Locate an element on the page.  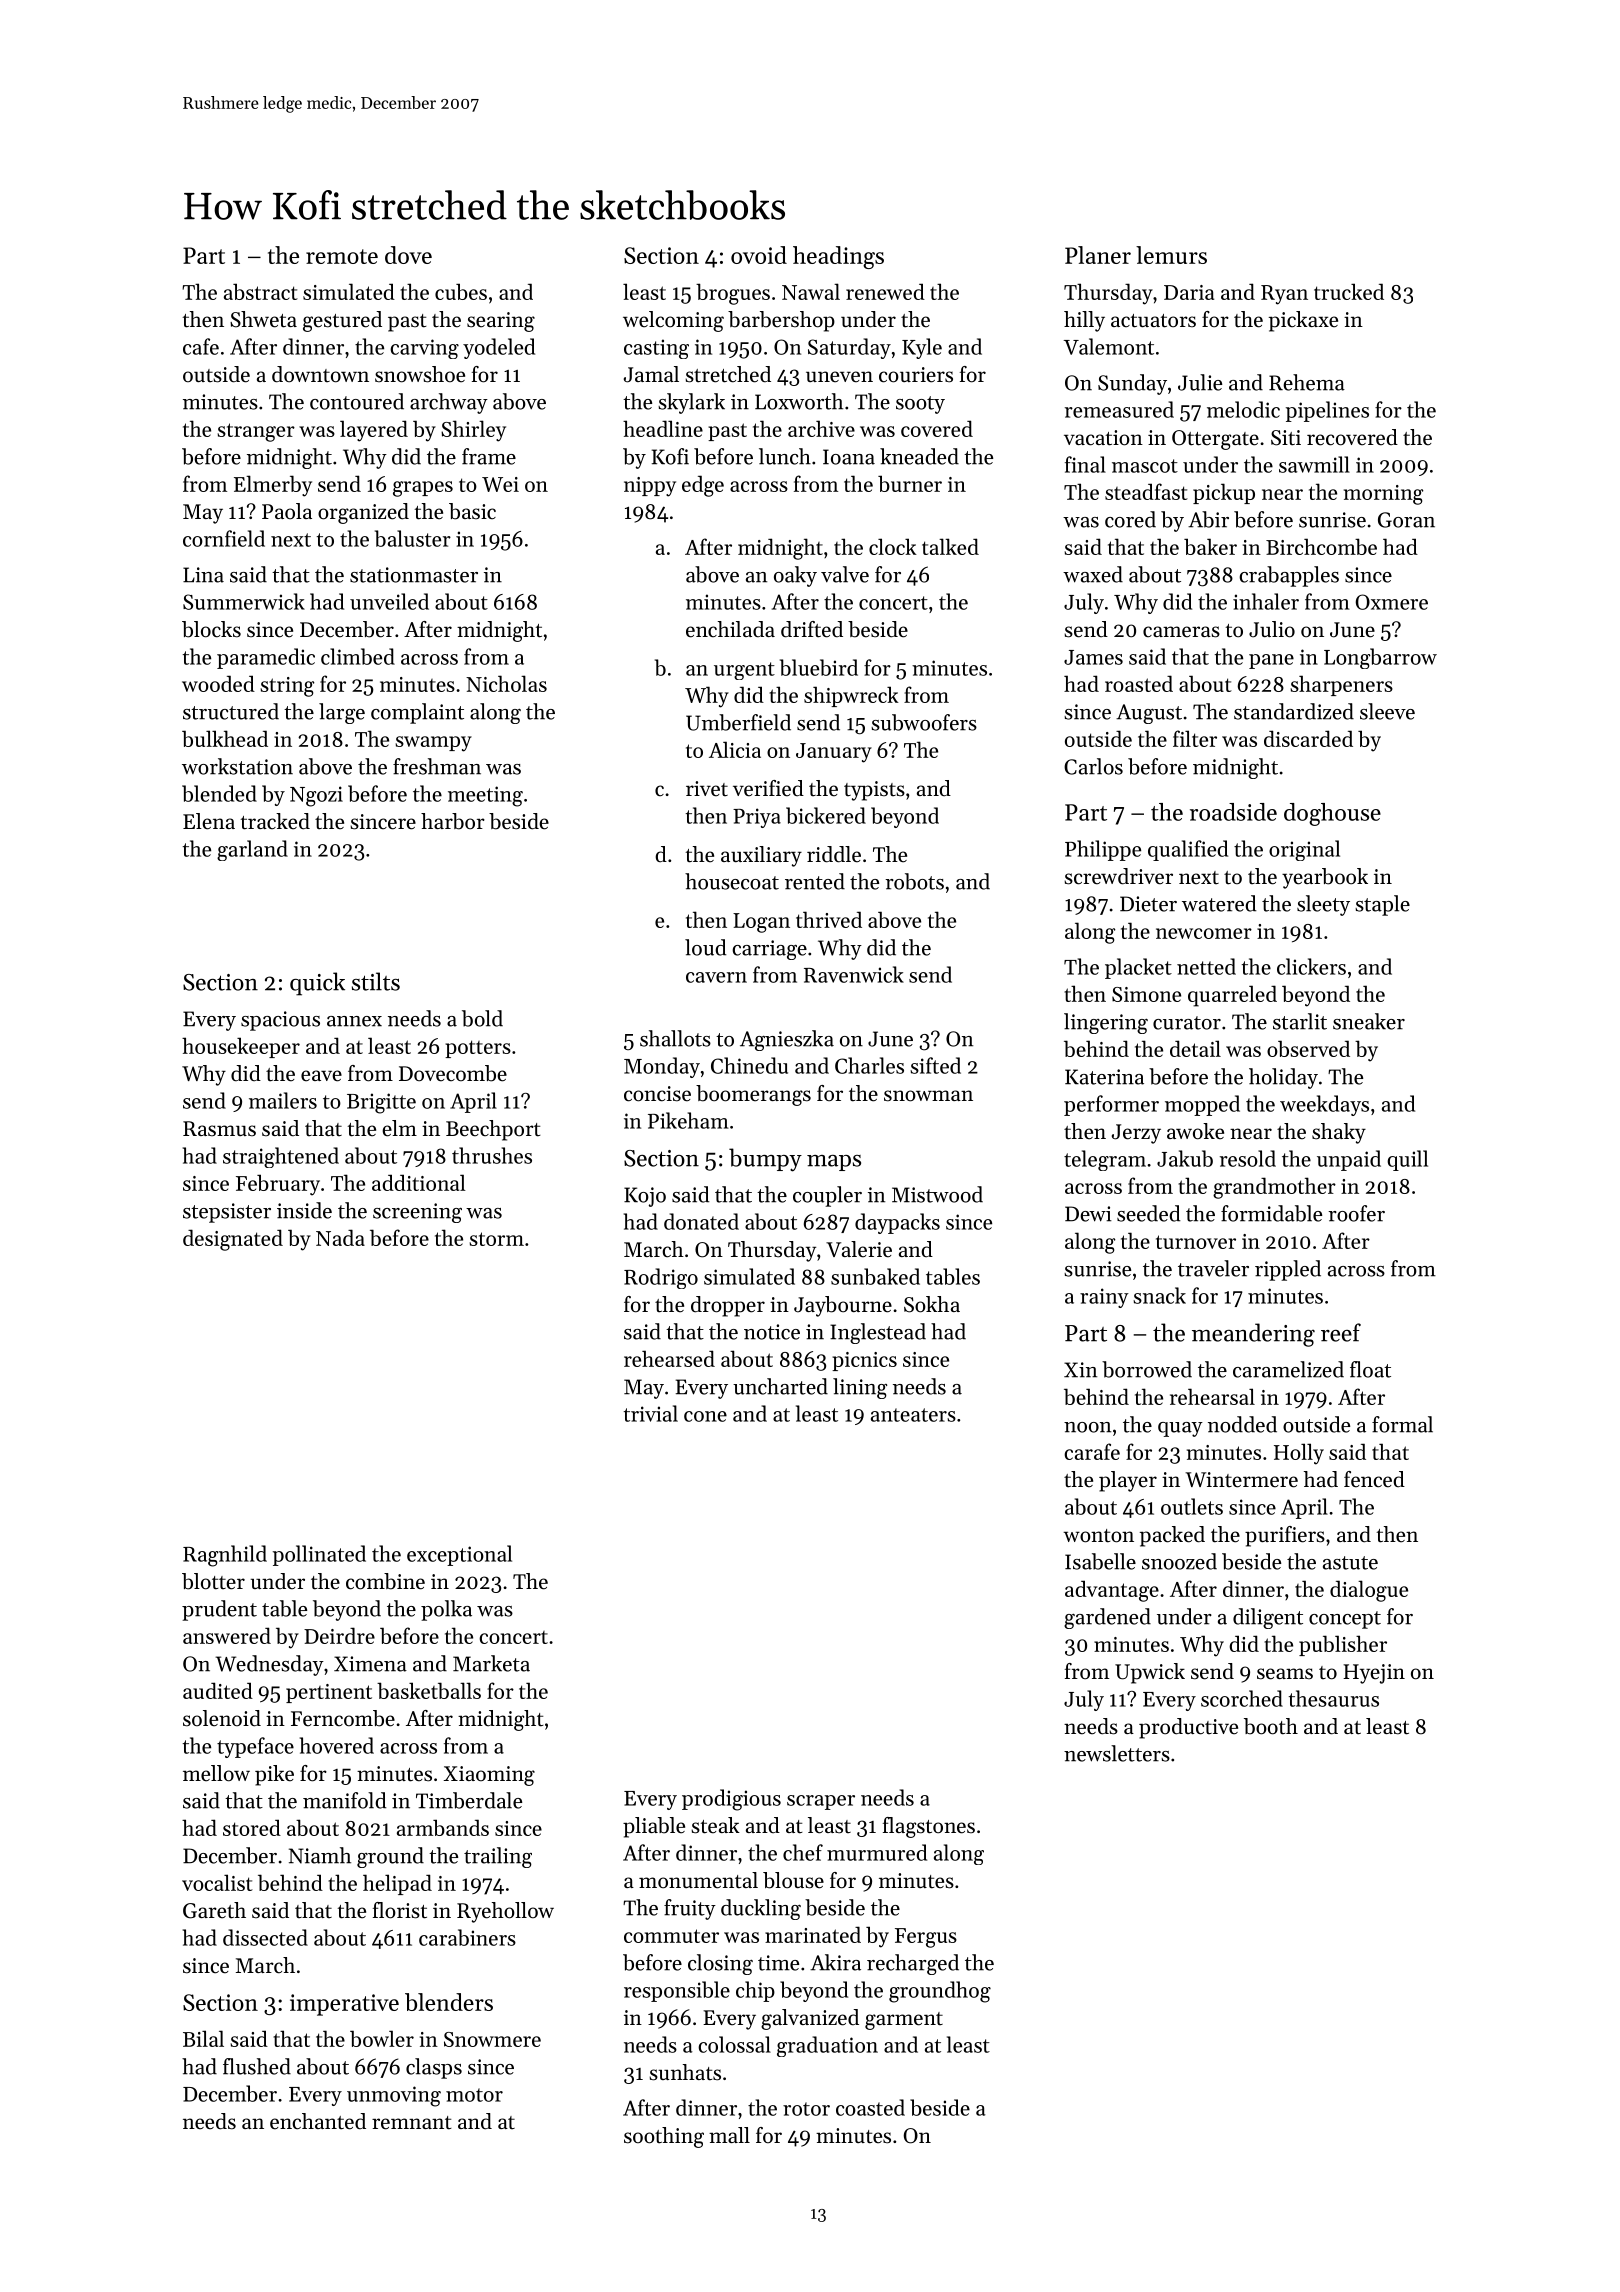
newsletters is located at coordinates (1117, 1753).
